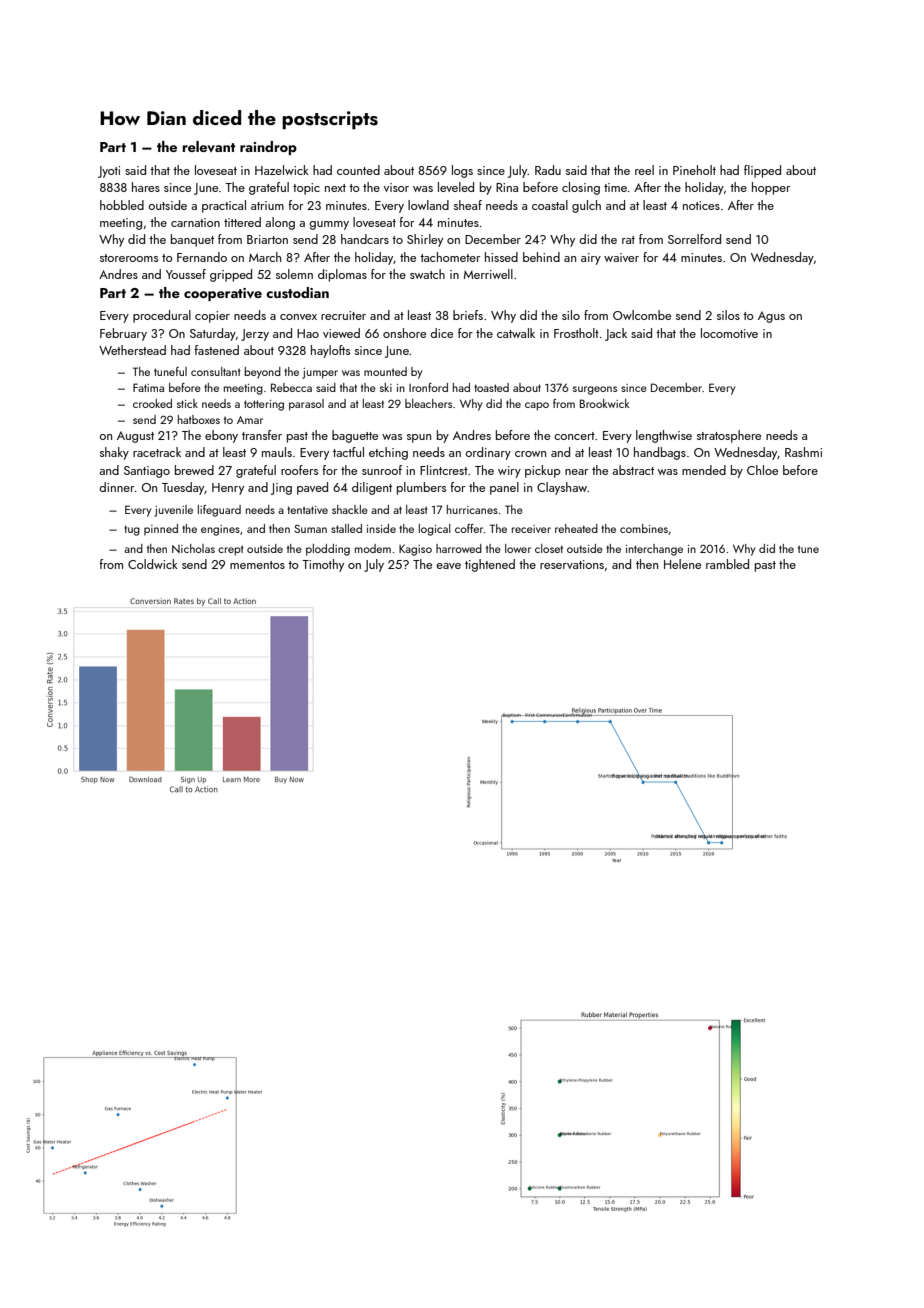  Describe the element at coordinates (729, 436) in the screenshot. I see `stratosphere` at that location.
